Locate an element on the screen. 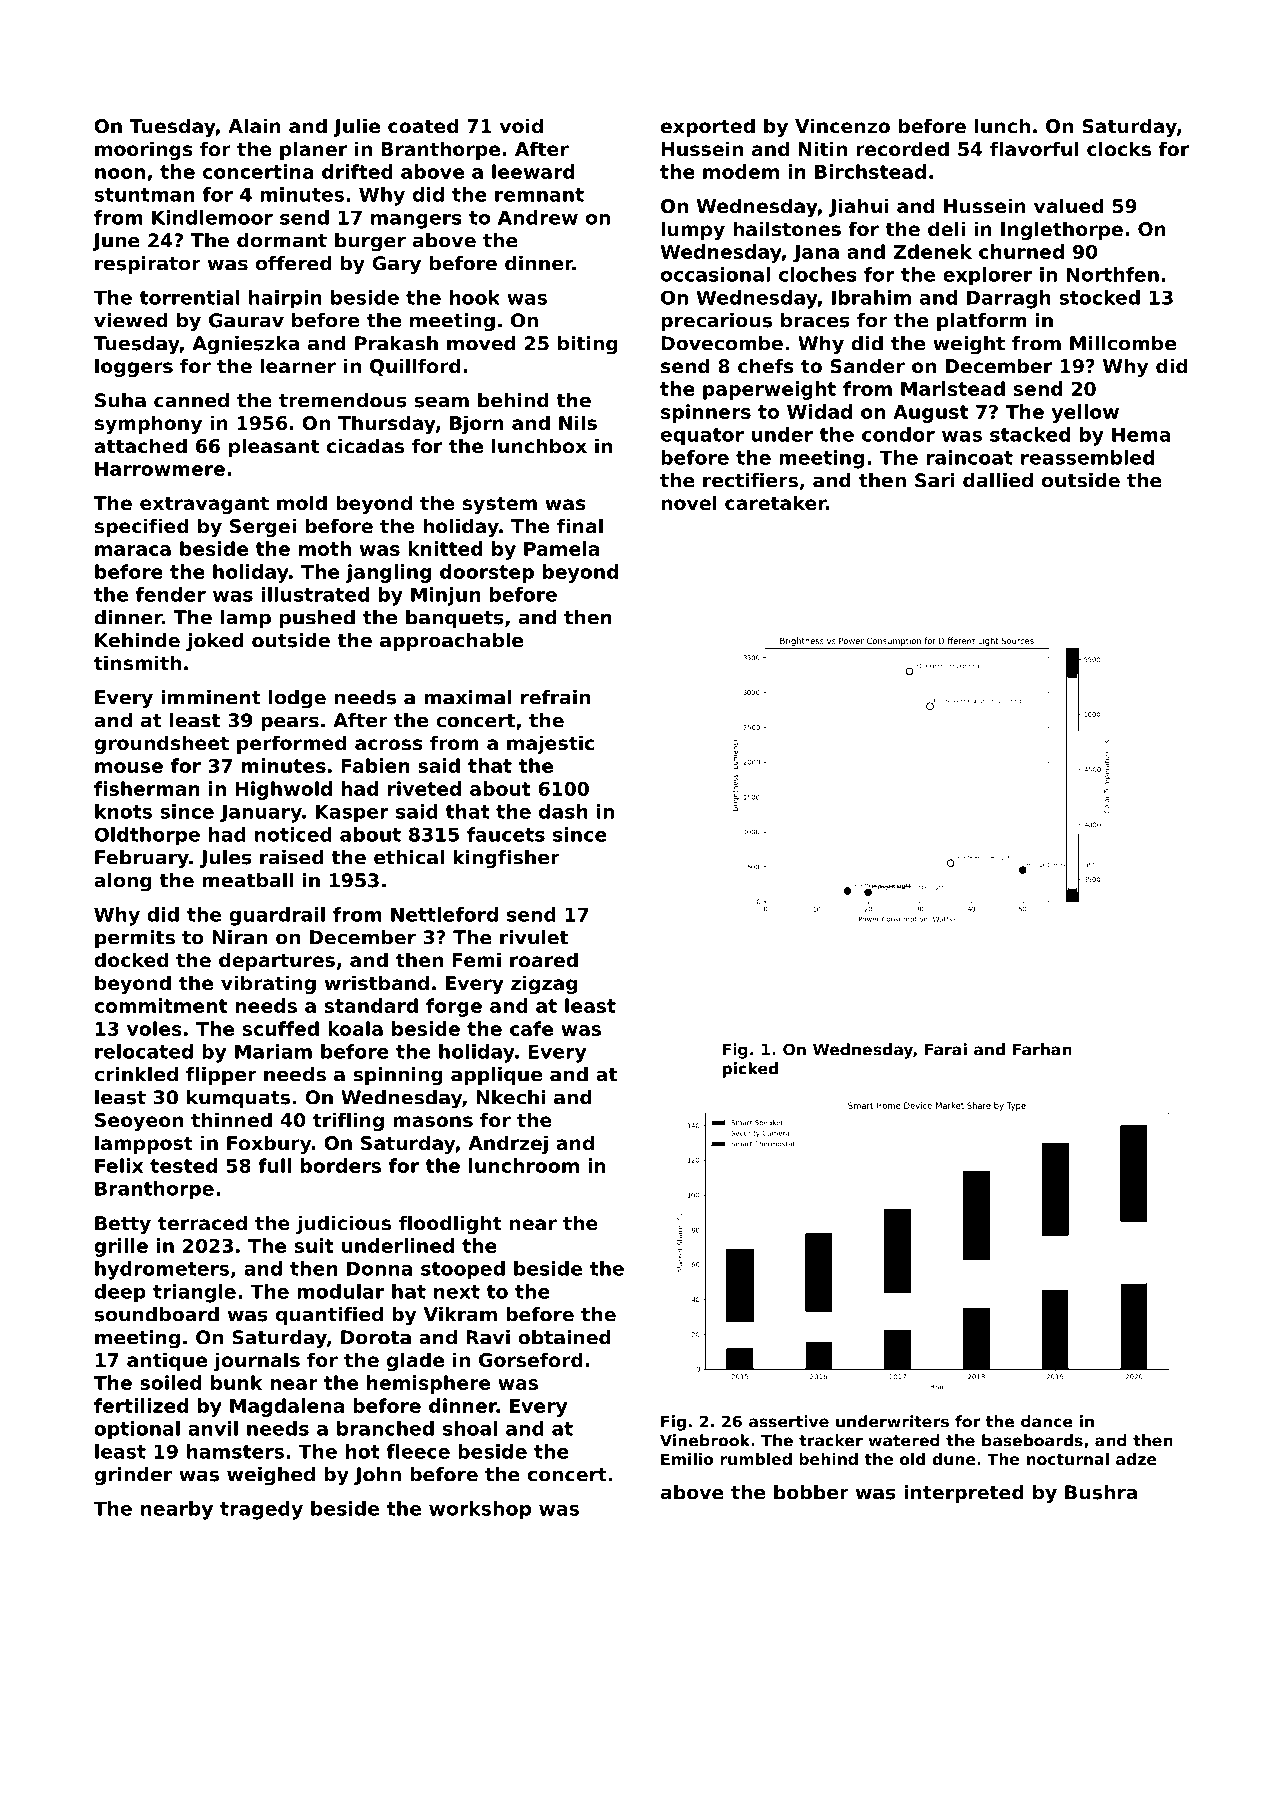 The width and height of the screenshot is (1285, 1817). bobber is located at coordinates (811, 1492).
